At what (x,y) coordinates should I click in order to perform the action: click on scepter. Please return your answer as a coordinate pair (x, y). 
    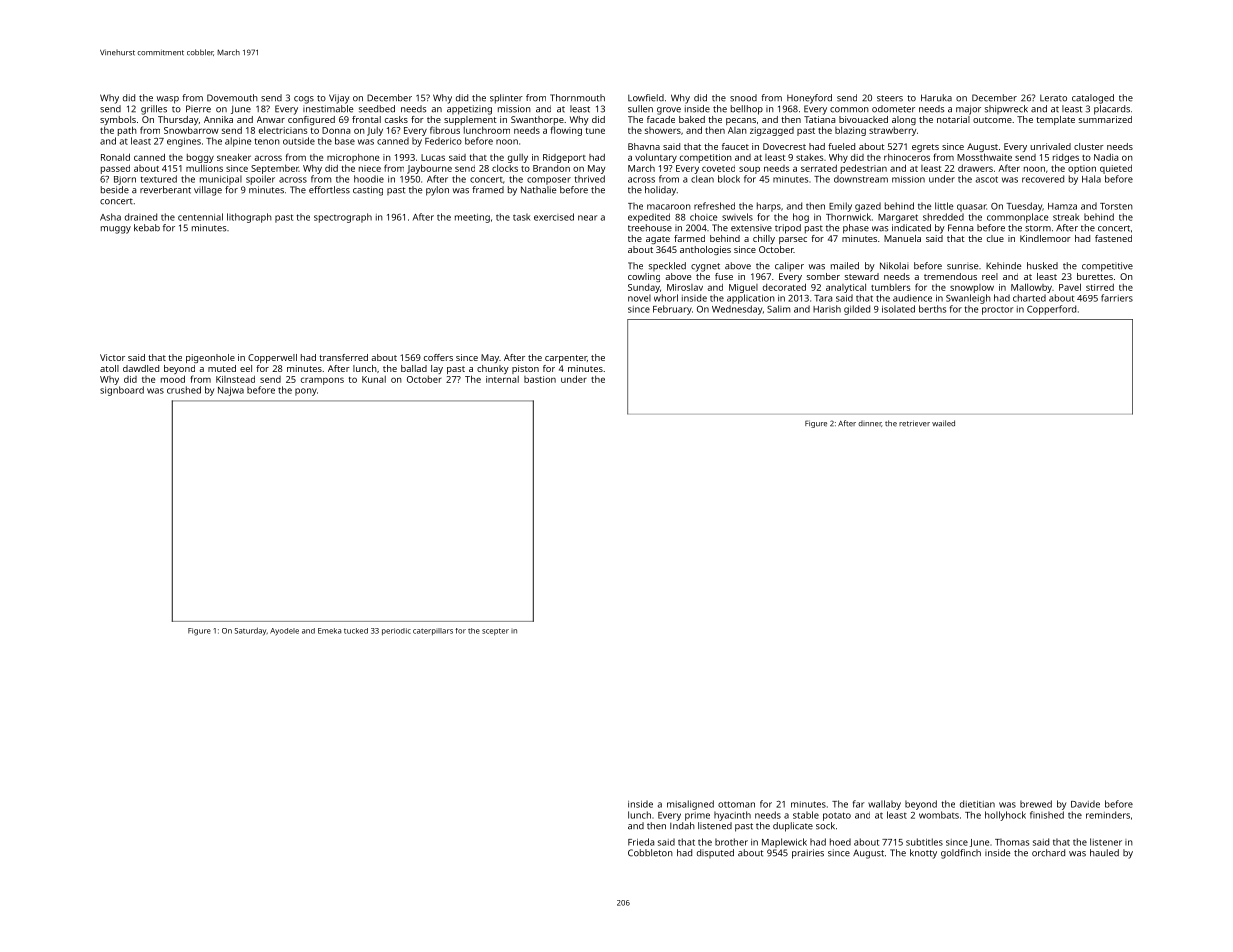
    Looking at the image, I should click on (495, 631).
